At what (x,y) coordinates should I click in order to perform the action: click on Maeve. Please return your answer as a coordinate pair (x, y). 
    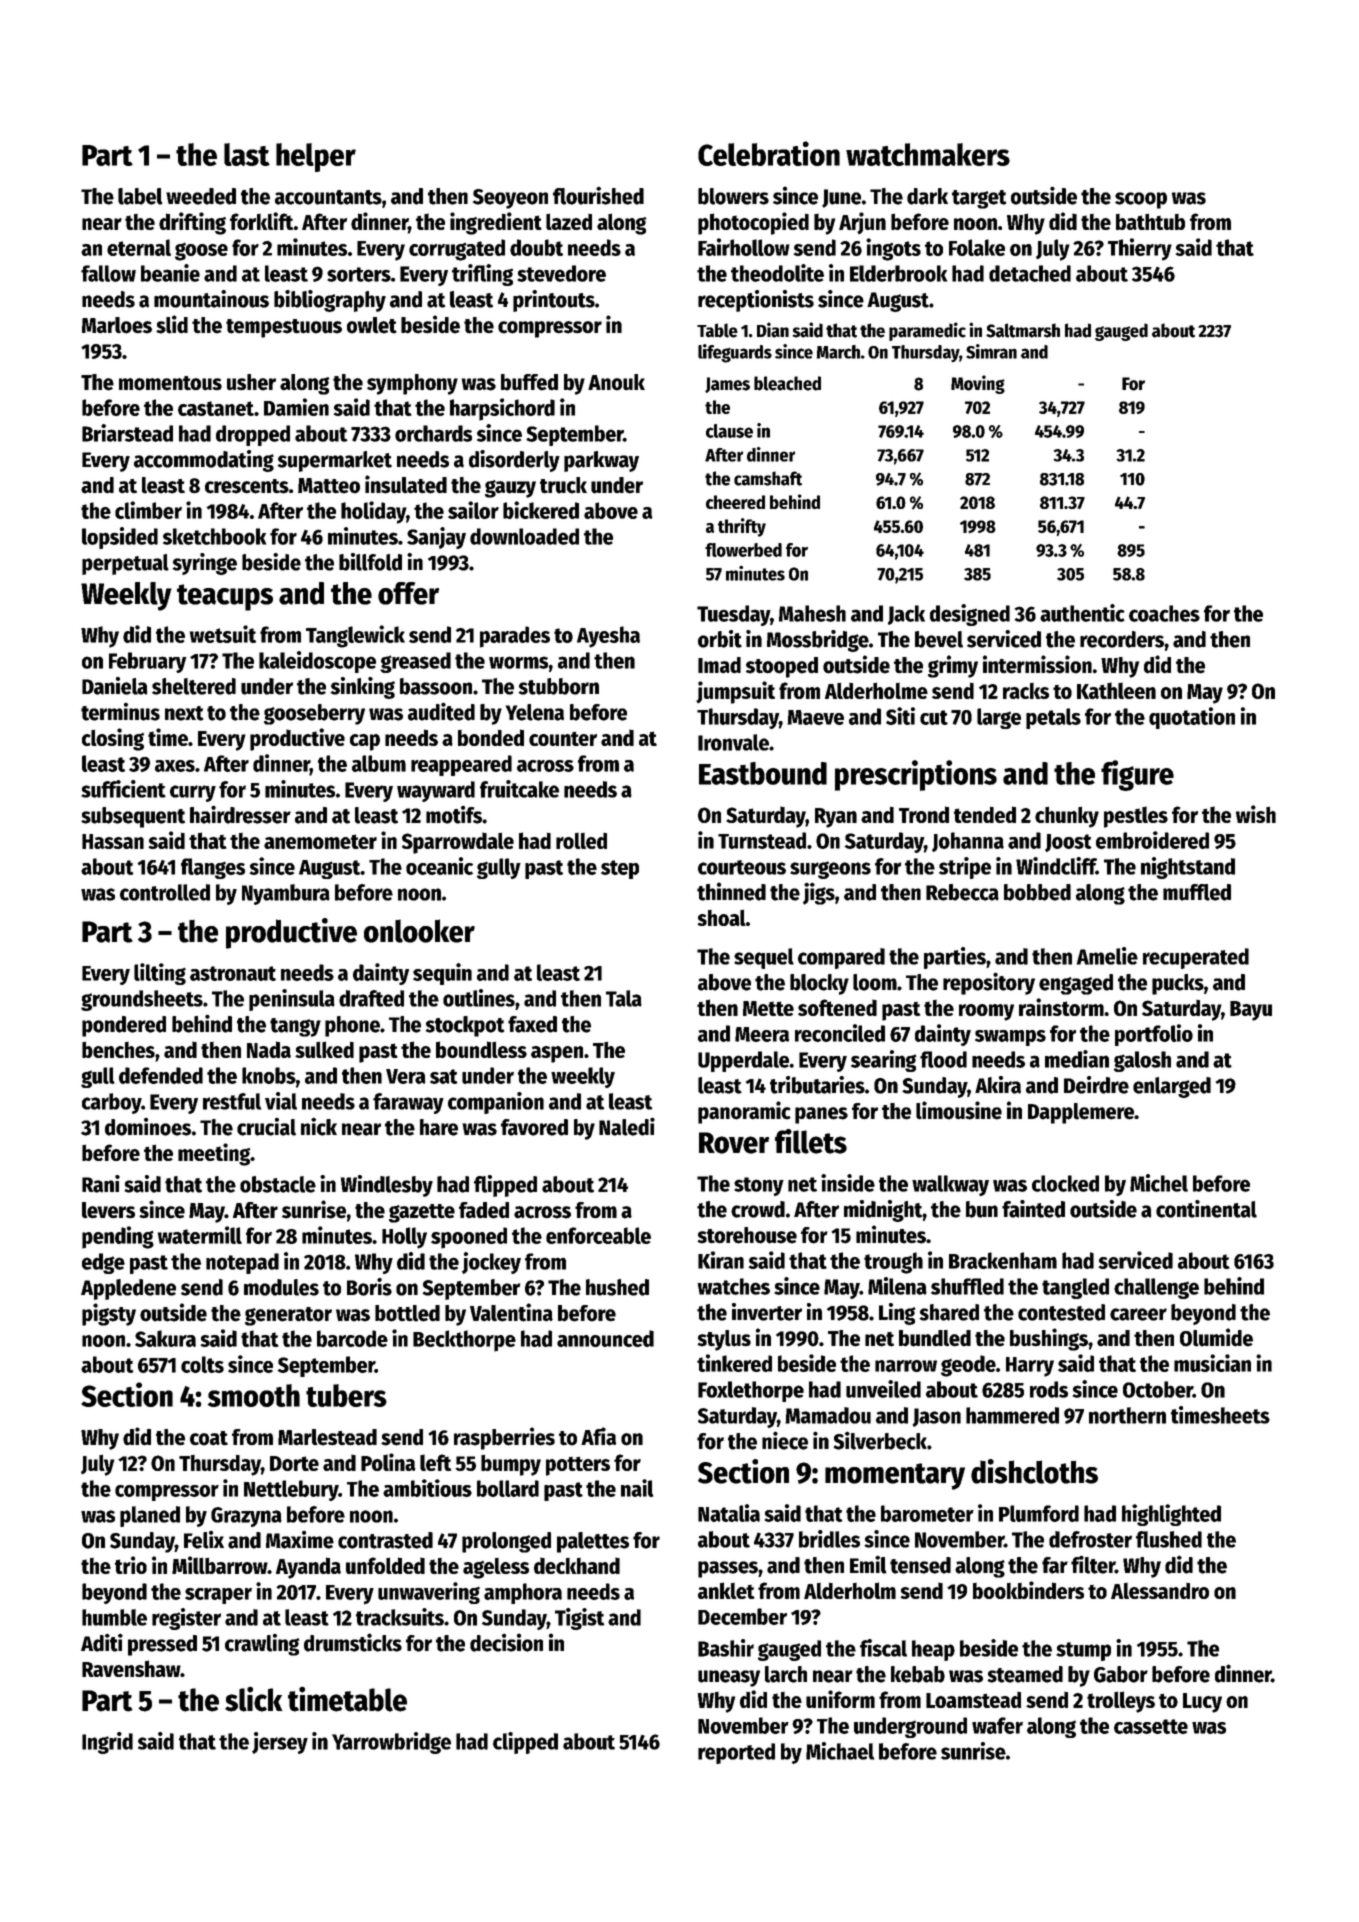
    Looking at the image, I should click on (815, 717).
